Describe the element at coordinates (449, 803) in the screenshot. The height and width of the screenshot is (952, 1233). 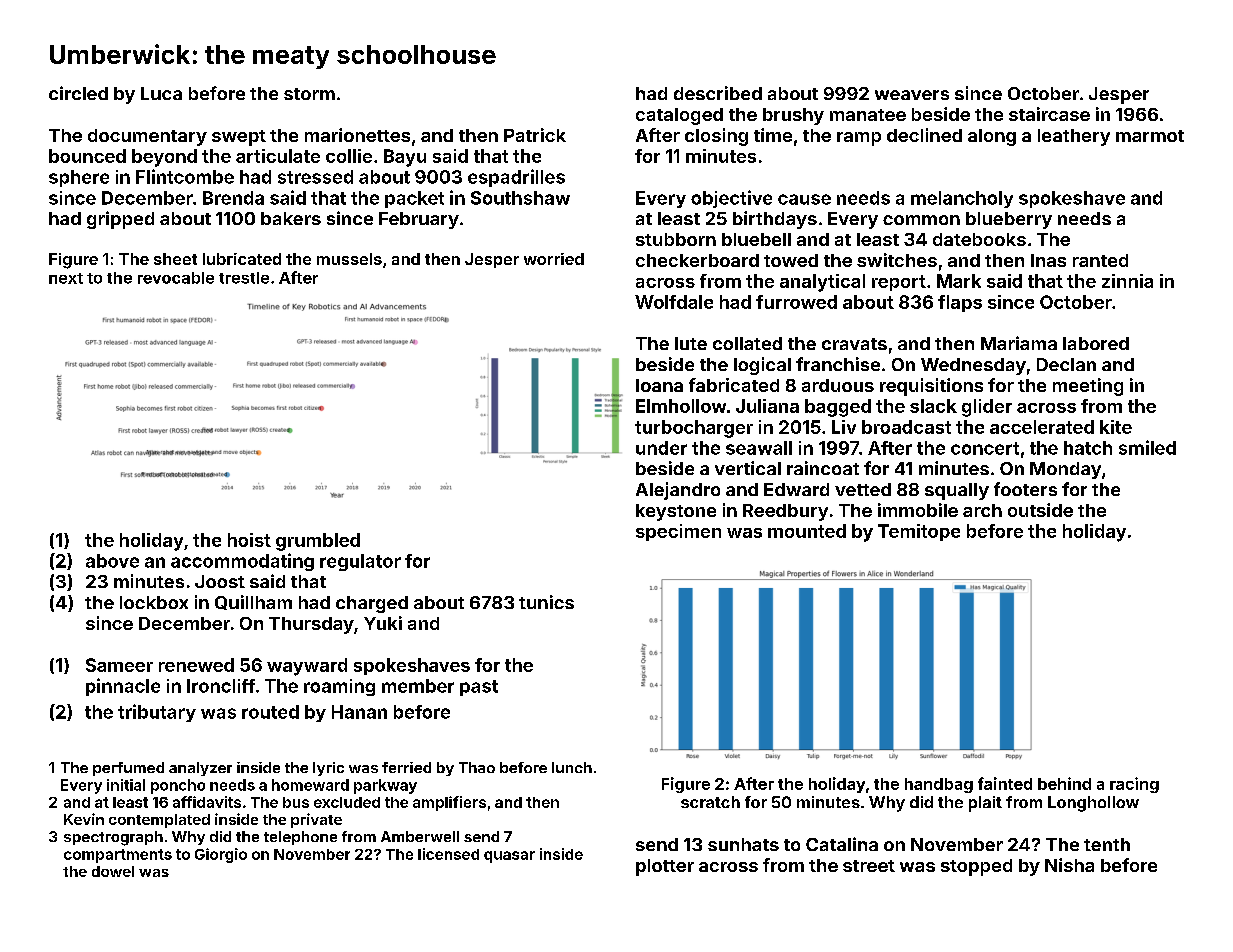
I see `amplifiers` at that location.
